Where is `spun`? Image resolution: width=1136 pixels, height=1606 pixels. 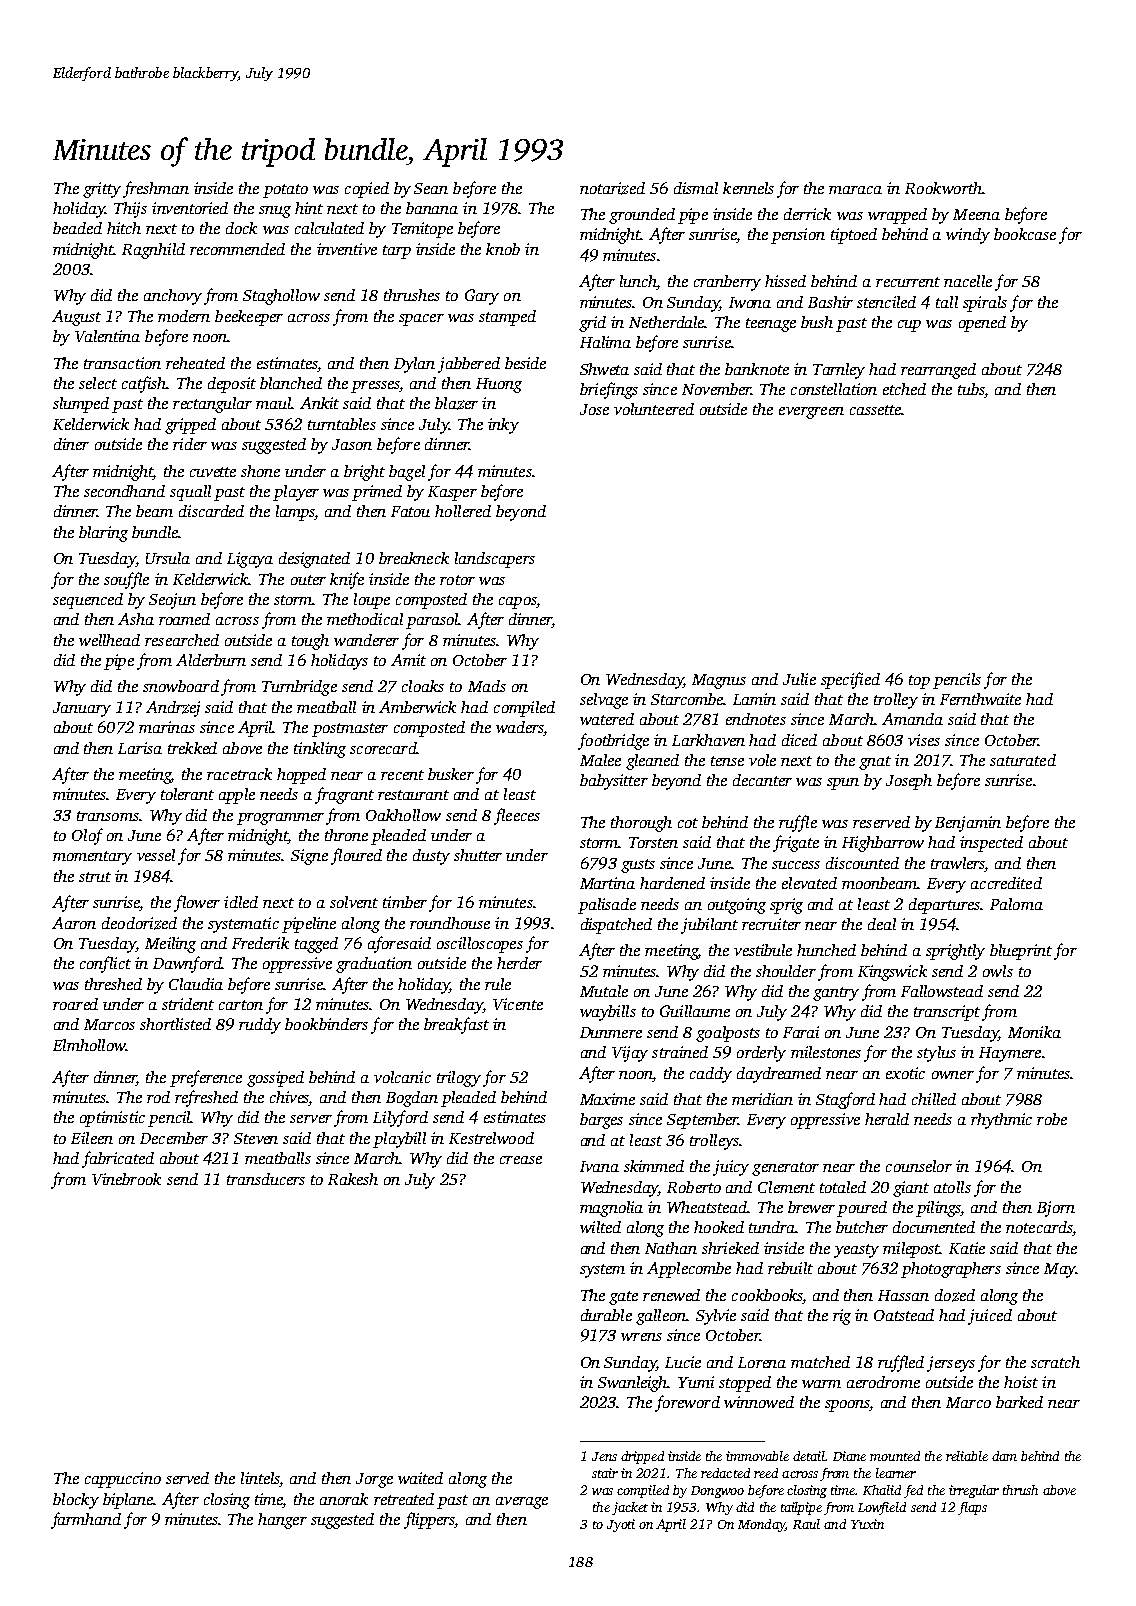
spun is located at coordinates (843, 784).
